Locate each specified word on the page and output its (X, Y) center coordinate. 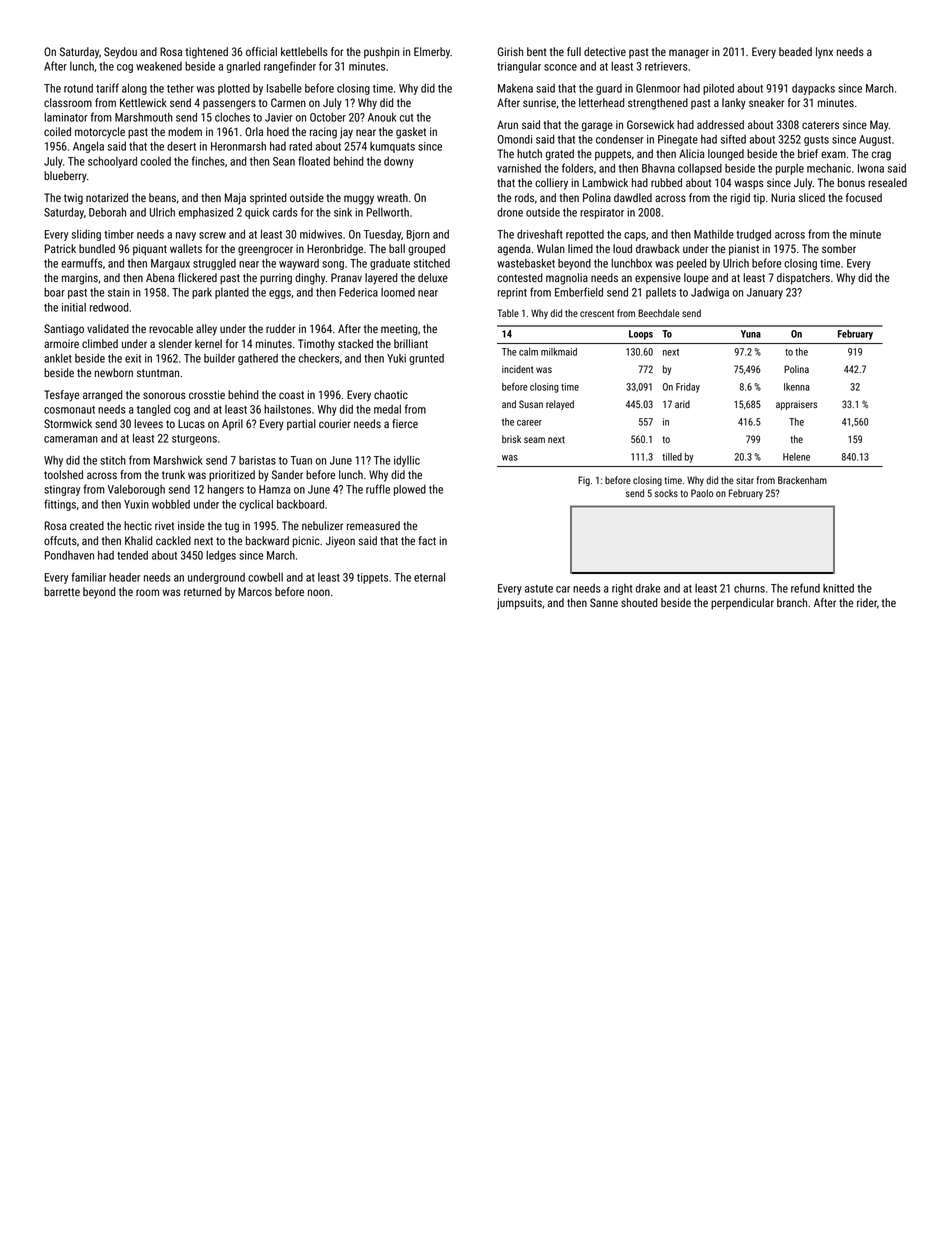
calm (528, 352)
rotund (78, 88)
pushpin (381, 53)
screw (212, 235)
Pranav (346, 277)
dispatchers (803, 279)
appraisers (796, 405)
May (879, 126)
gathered (258, 359)
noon (319, 592)
